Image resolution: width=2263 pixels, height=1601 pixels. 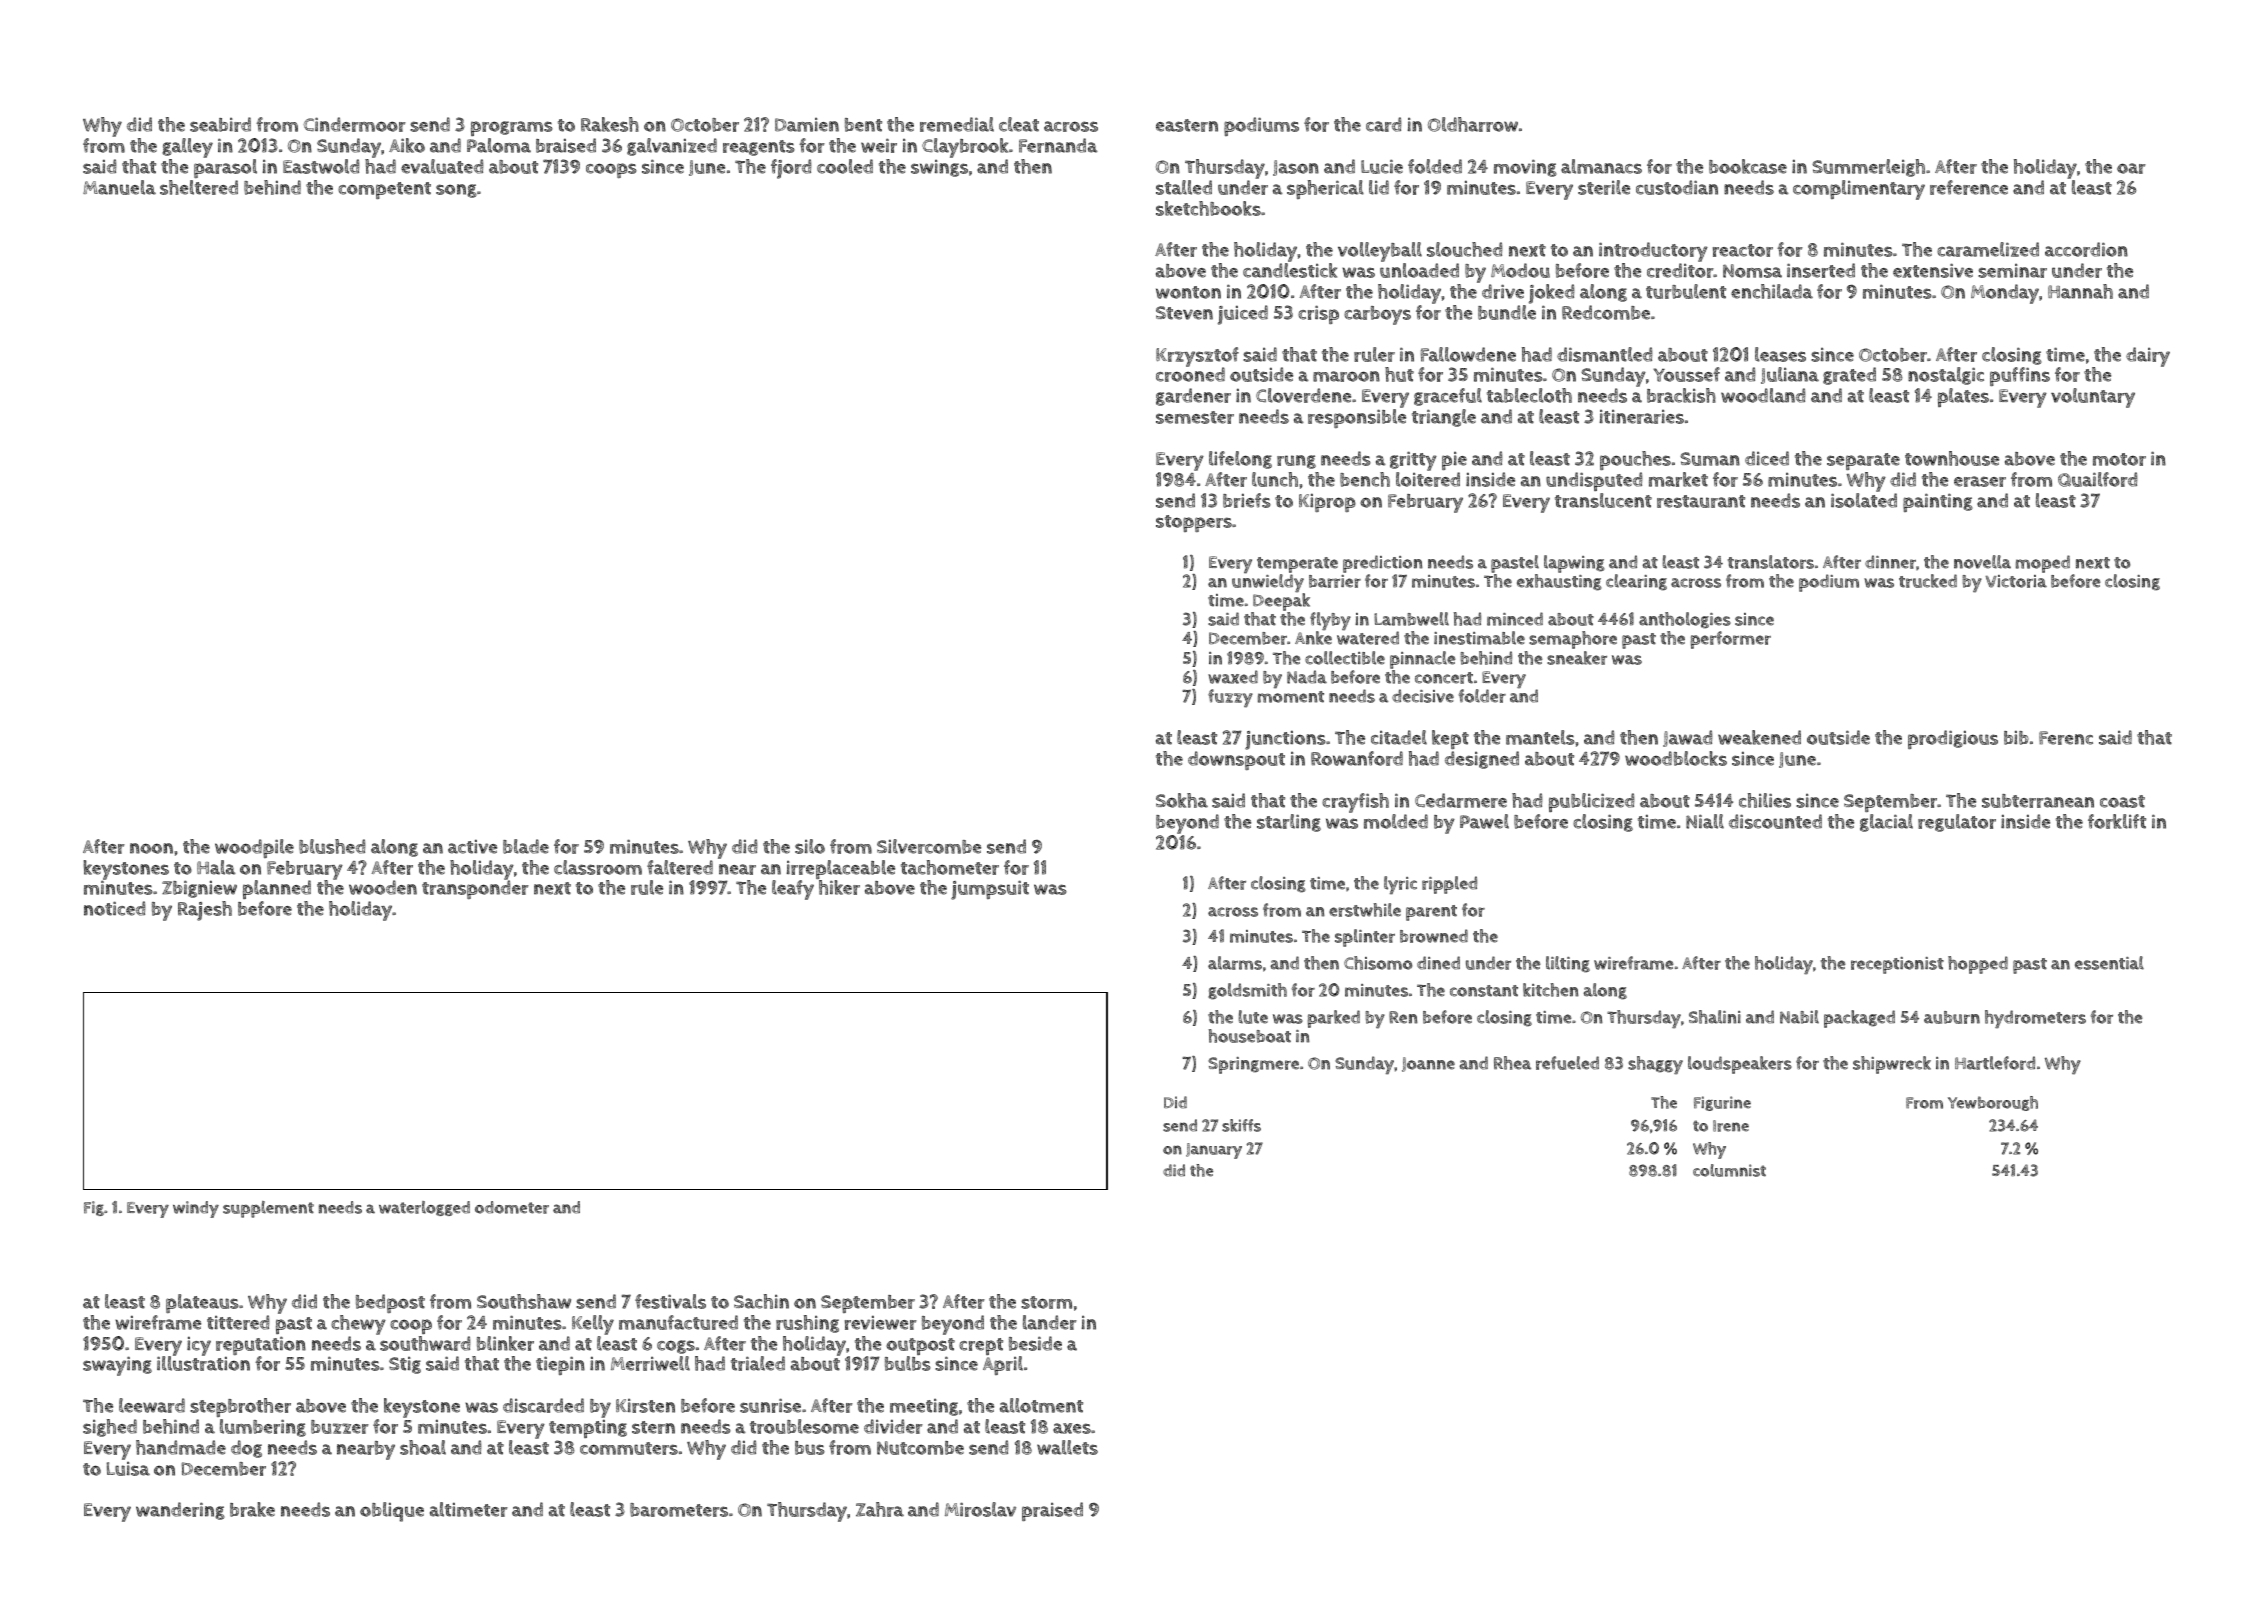 What do you see at coordinates (392, 1512) in the page?
I see `oblique` at bounding box center [392, 1512].
